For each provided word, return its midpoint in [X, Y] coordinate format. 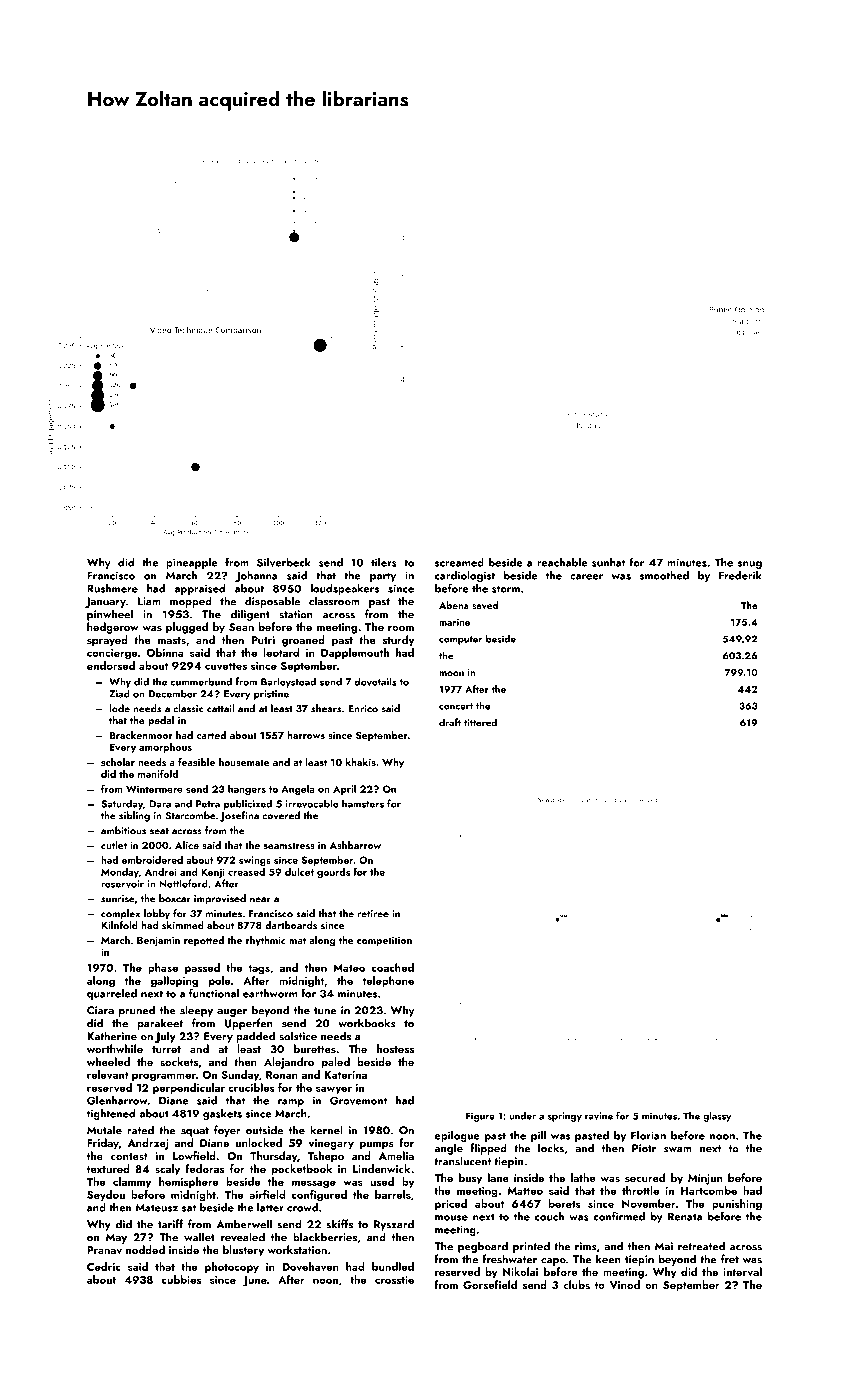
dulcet [299, 872]
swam [678, 1150]
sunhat [608, 562]
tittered [480, 722]
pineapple [192, 563]
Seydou [106, 1195]
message [314, 1184]
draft [450, 722]
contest [129, 1156]
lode [119, 708]
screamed [459, 562]
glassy [717, 1117]
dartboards [291, 925]
